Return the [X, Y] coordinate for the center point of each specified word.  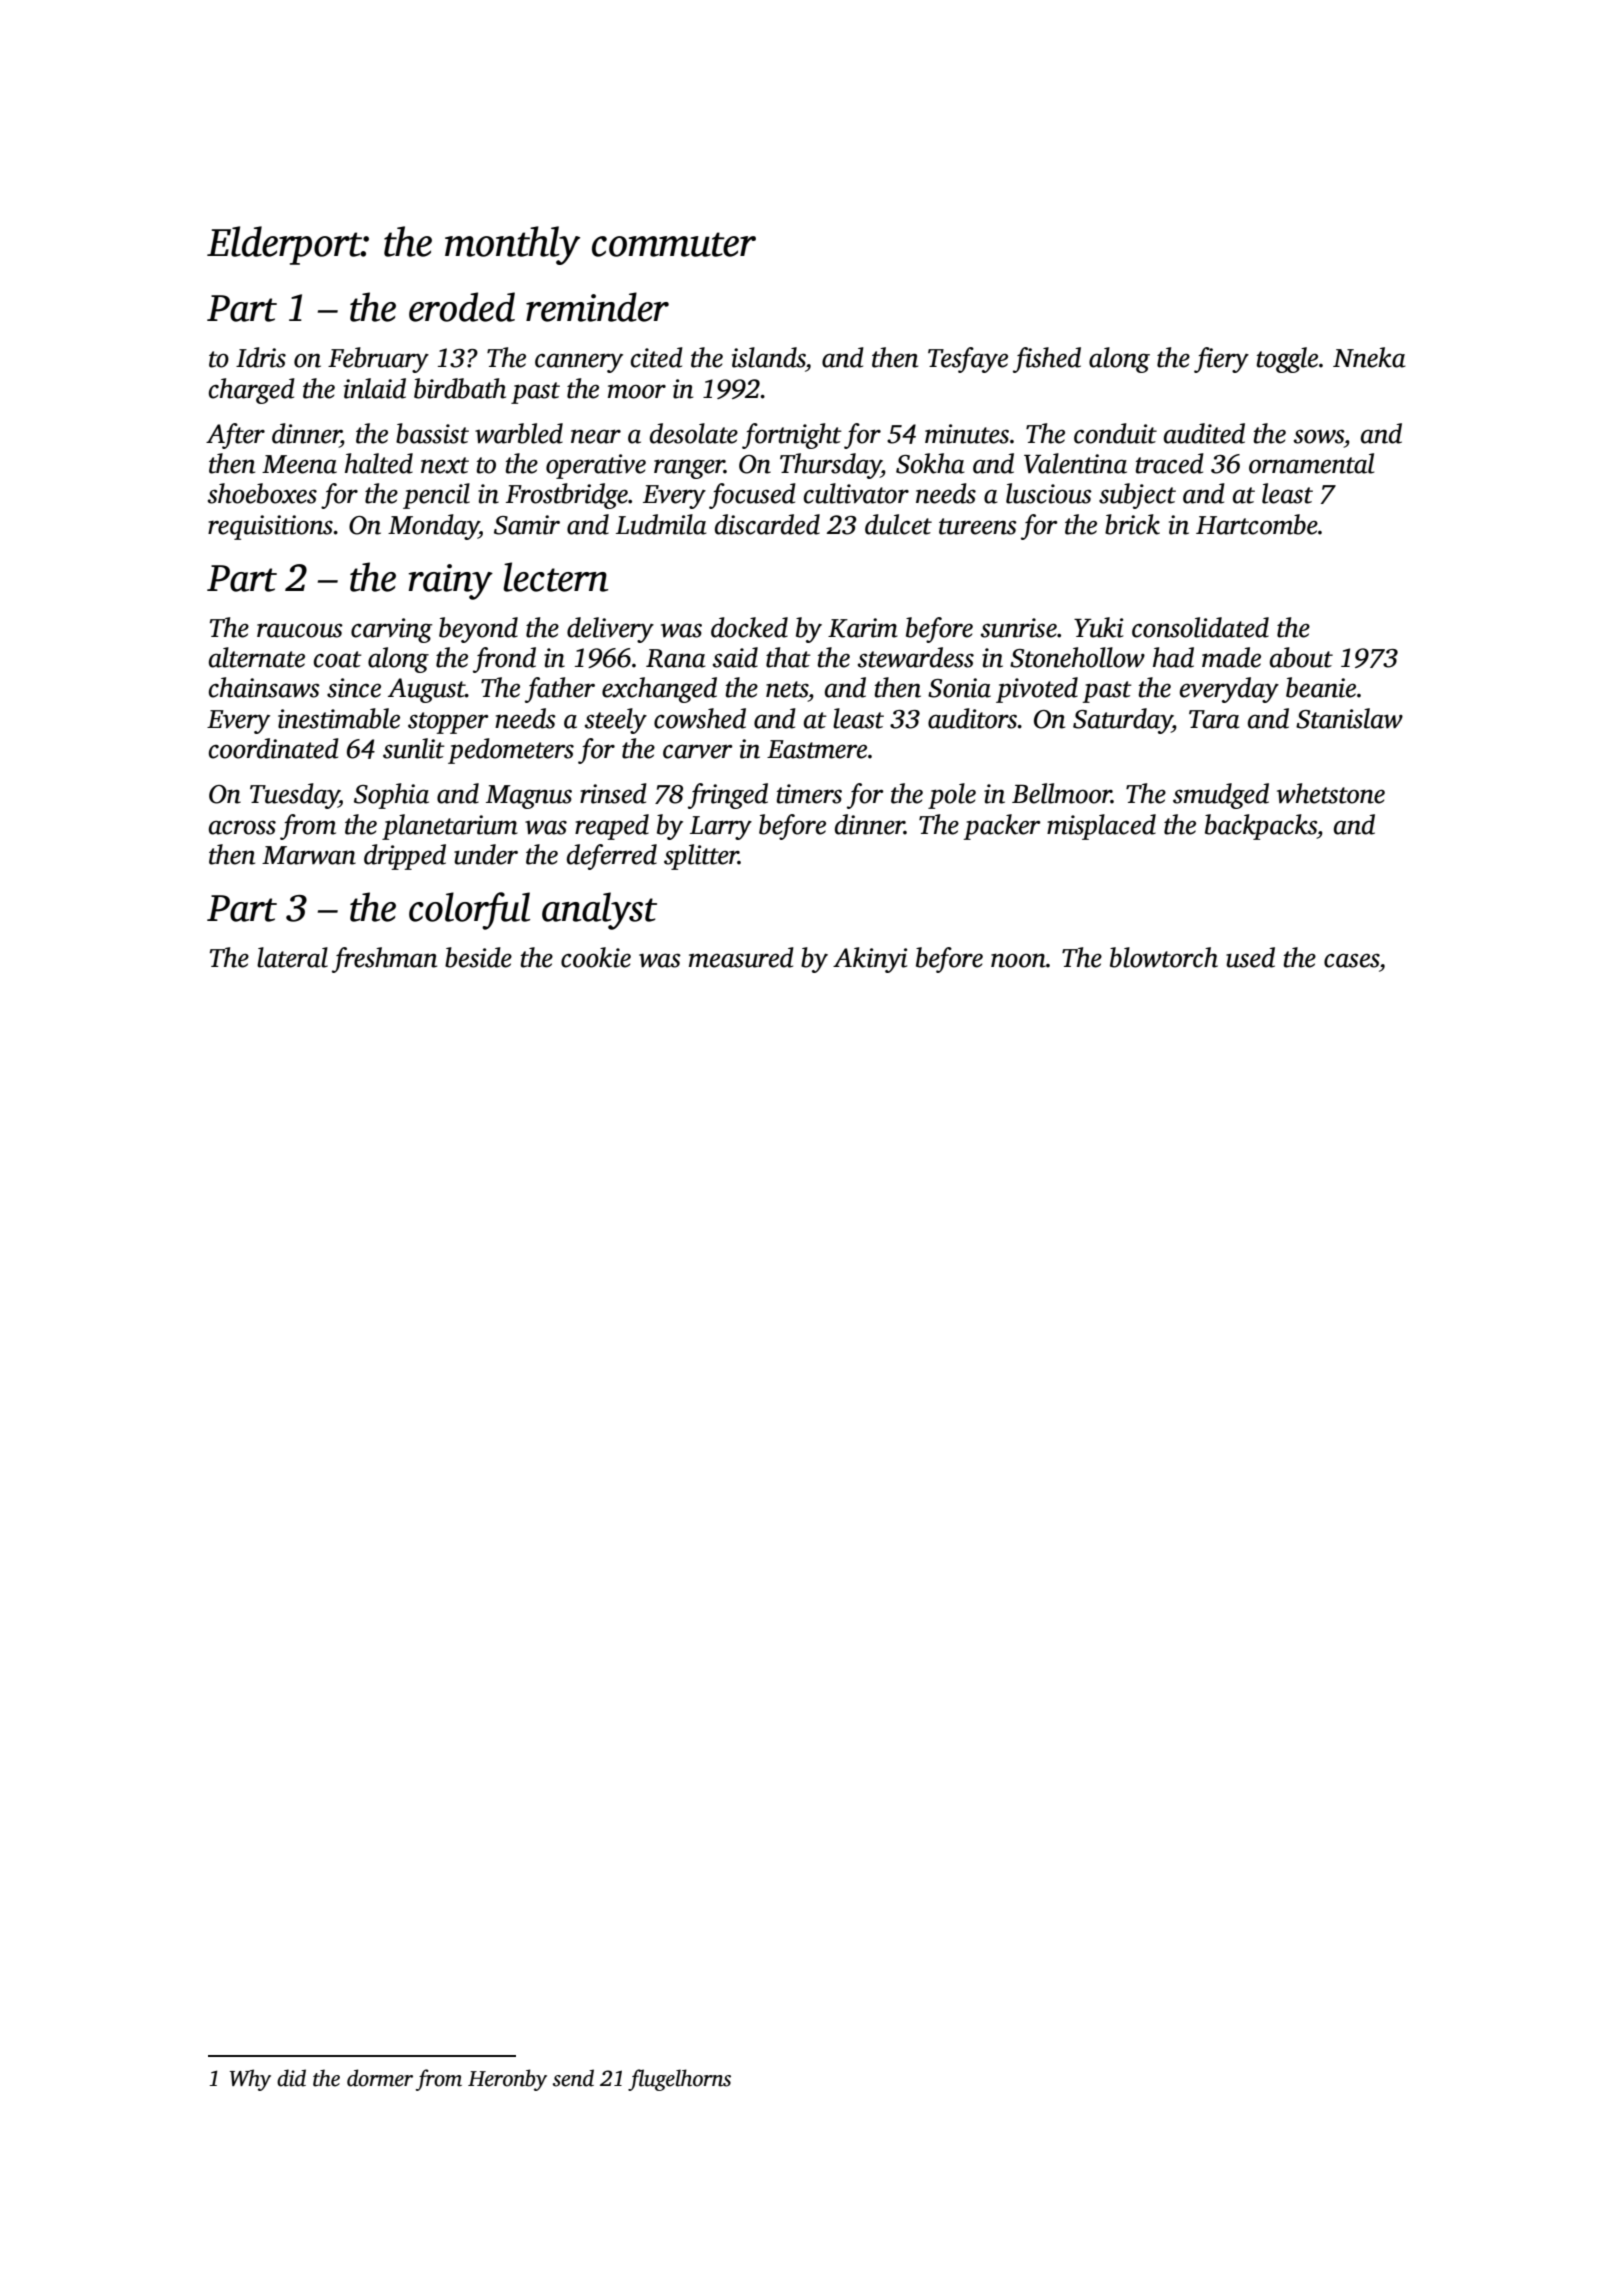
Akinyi [870, 960]
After [235, 436]
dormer [380, 2078]
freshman [384, 960]
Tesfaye [968, 360]
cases [1351, 960]
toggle [1287, 360]
